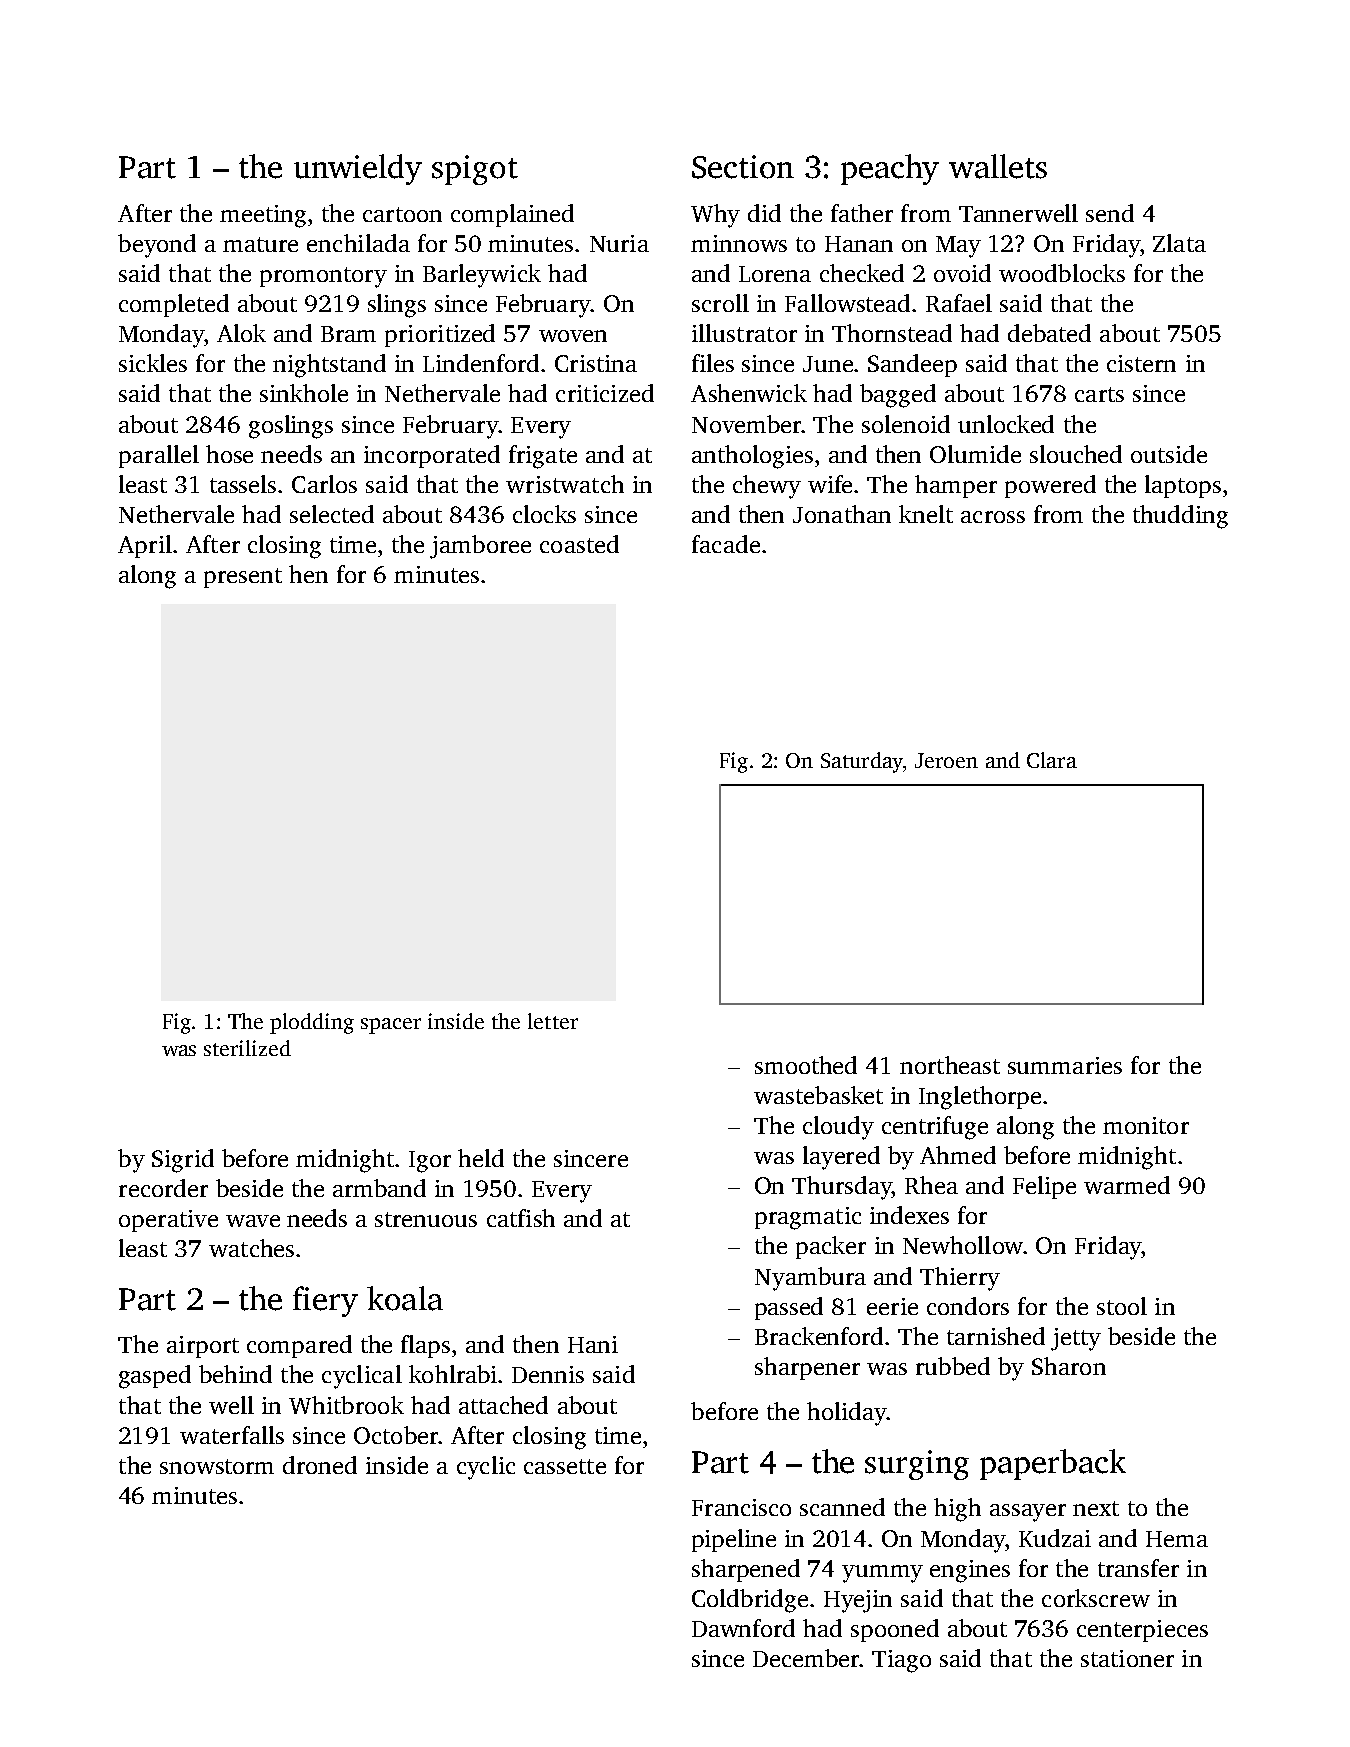  I want to click on Saturday, so click(862, 762).
